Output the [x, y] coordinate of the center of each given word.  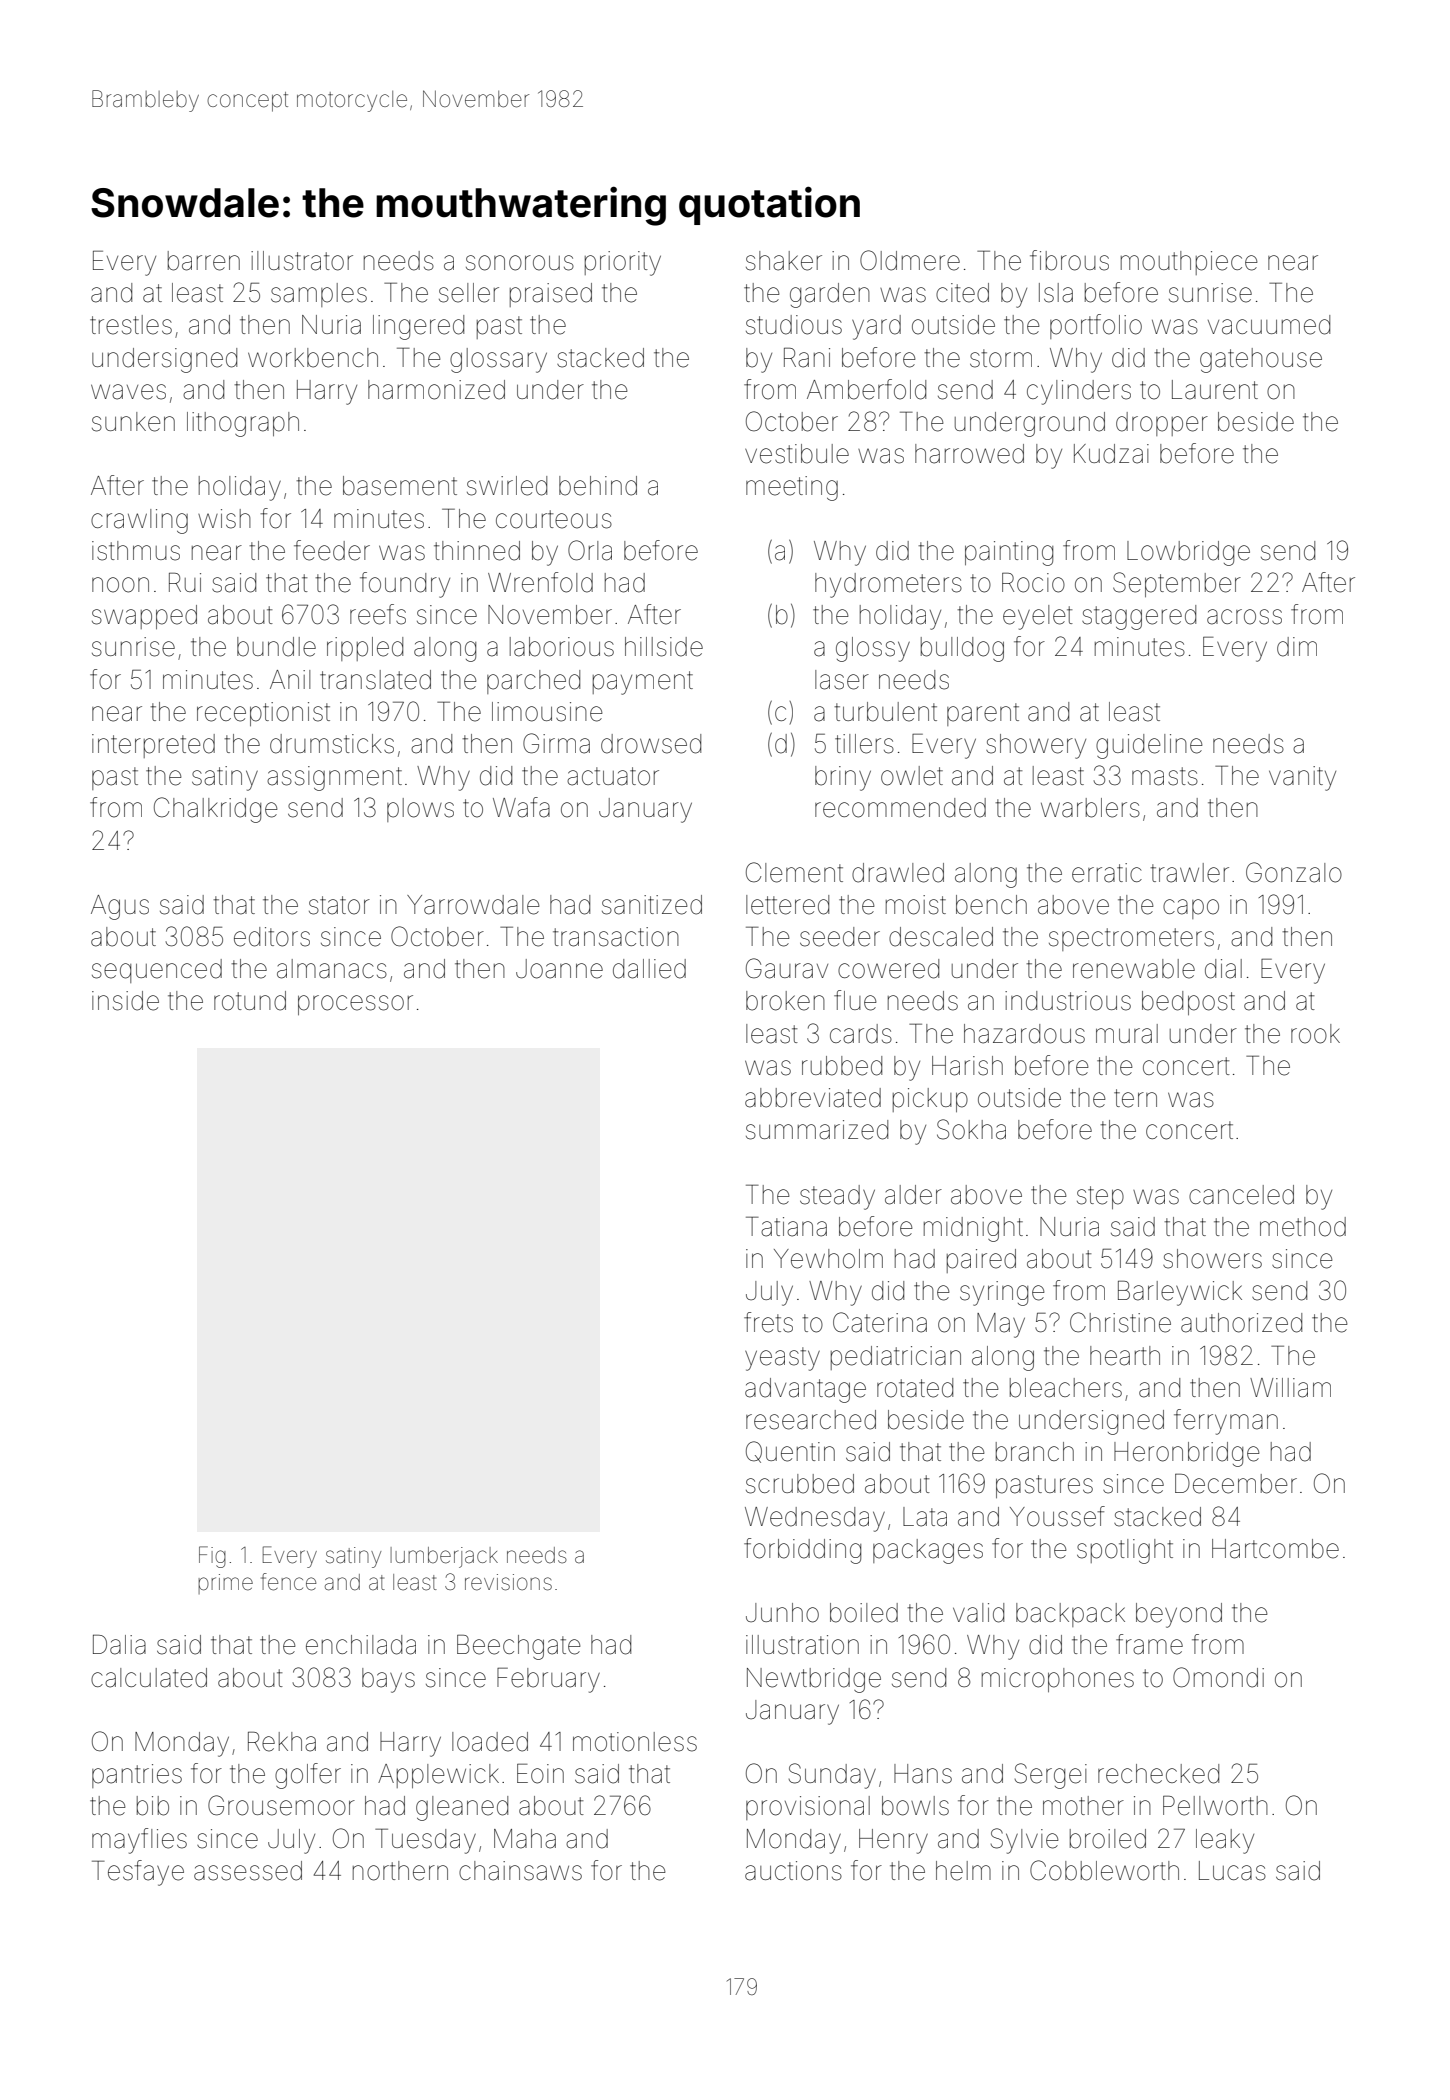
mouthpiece [1189, 263]
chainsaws [520, 1871]
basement [400, 486]
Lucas [1232, 1871]
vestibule [797, 454]
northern [400, 1871]
